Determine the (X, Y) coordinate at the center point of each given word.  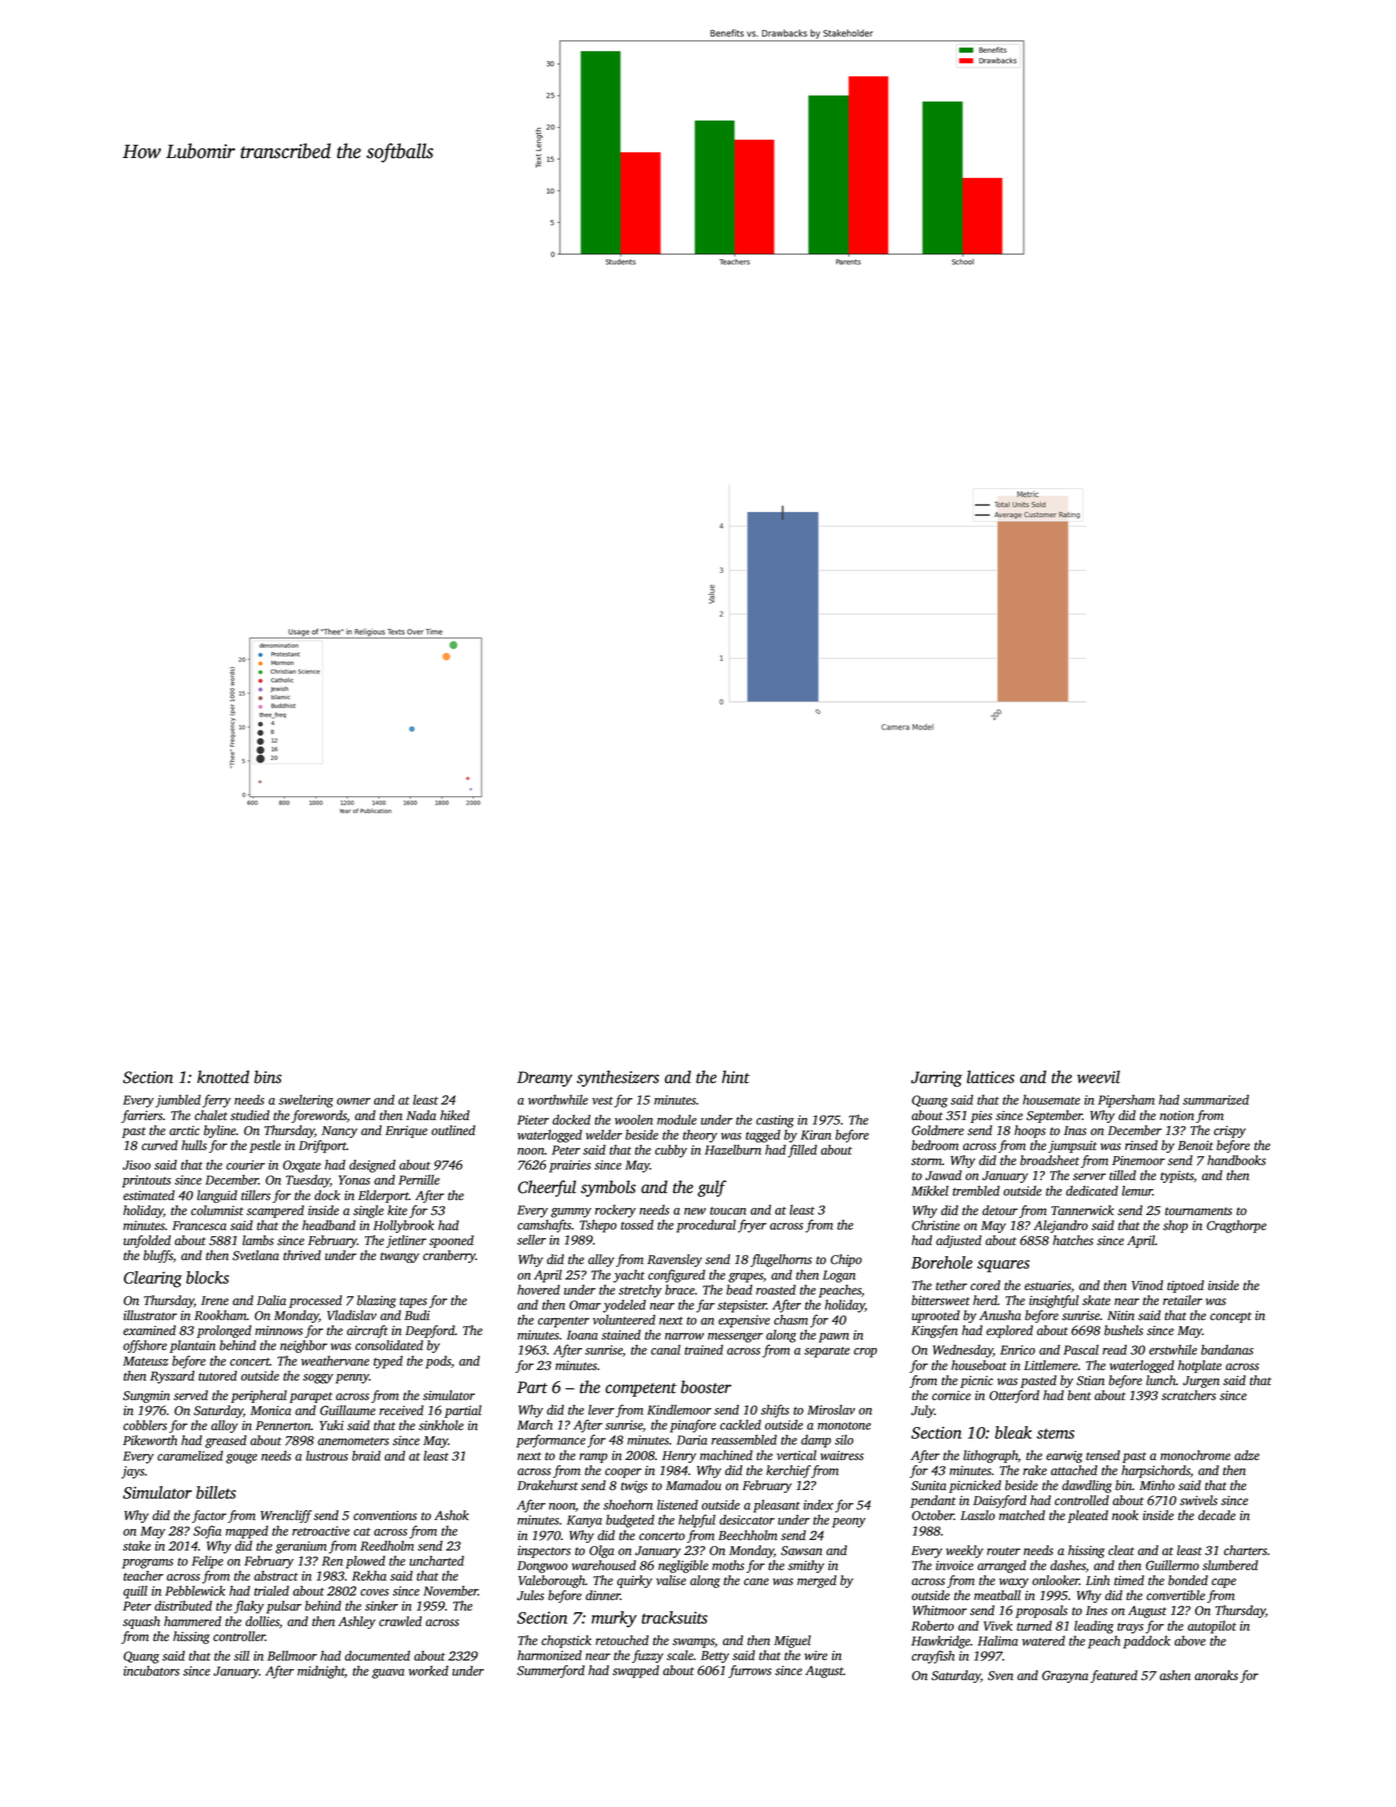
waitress (842, 1456)
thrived (302, 1255)
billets (216, 1492)
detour (1000, 1210)
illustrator (150, 1315)
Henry (679, 1457)
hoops (1030, 1131)
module (677, 1120)
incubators (151, 1671)
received (401, 1410)
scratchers (1189, 1395)
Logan (839, 1276)
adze (1247, 1455)
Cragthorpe (1237, 1226)
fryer (752, 1226)
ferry (216, 1101)
